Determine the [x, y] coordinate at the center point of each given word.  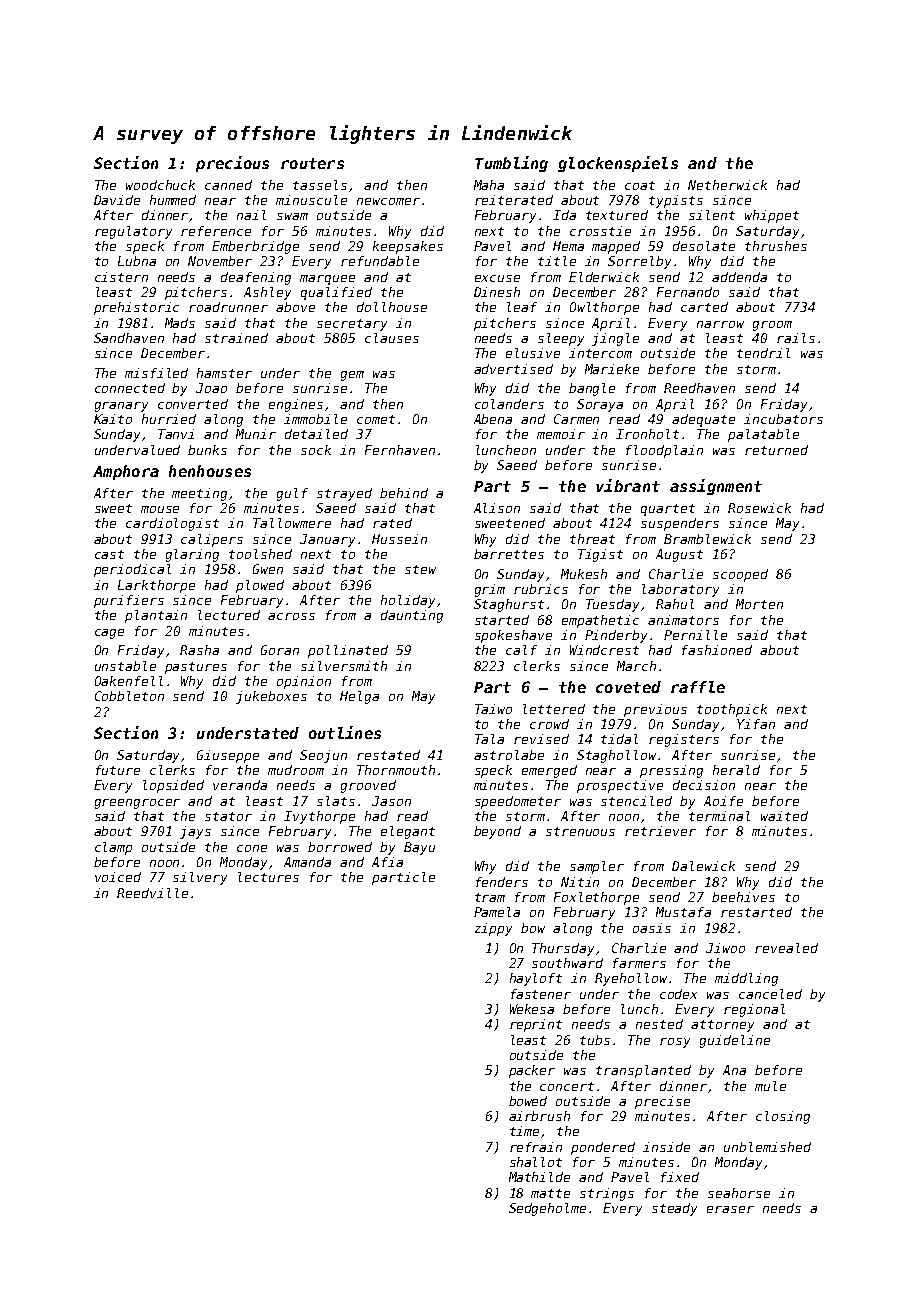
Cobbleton [129, 696]
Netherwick [727, 185]
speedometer [518, 802]
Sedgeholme [547, 1209]
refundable [380, 261]
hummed [173, 200]
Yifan [756, 724]
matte [550, 1193]
